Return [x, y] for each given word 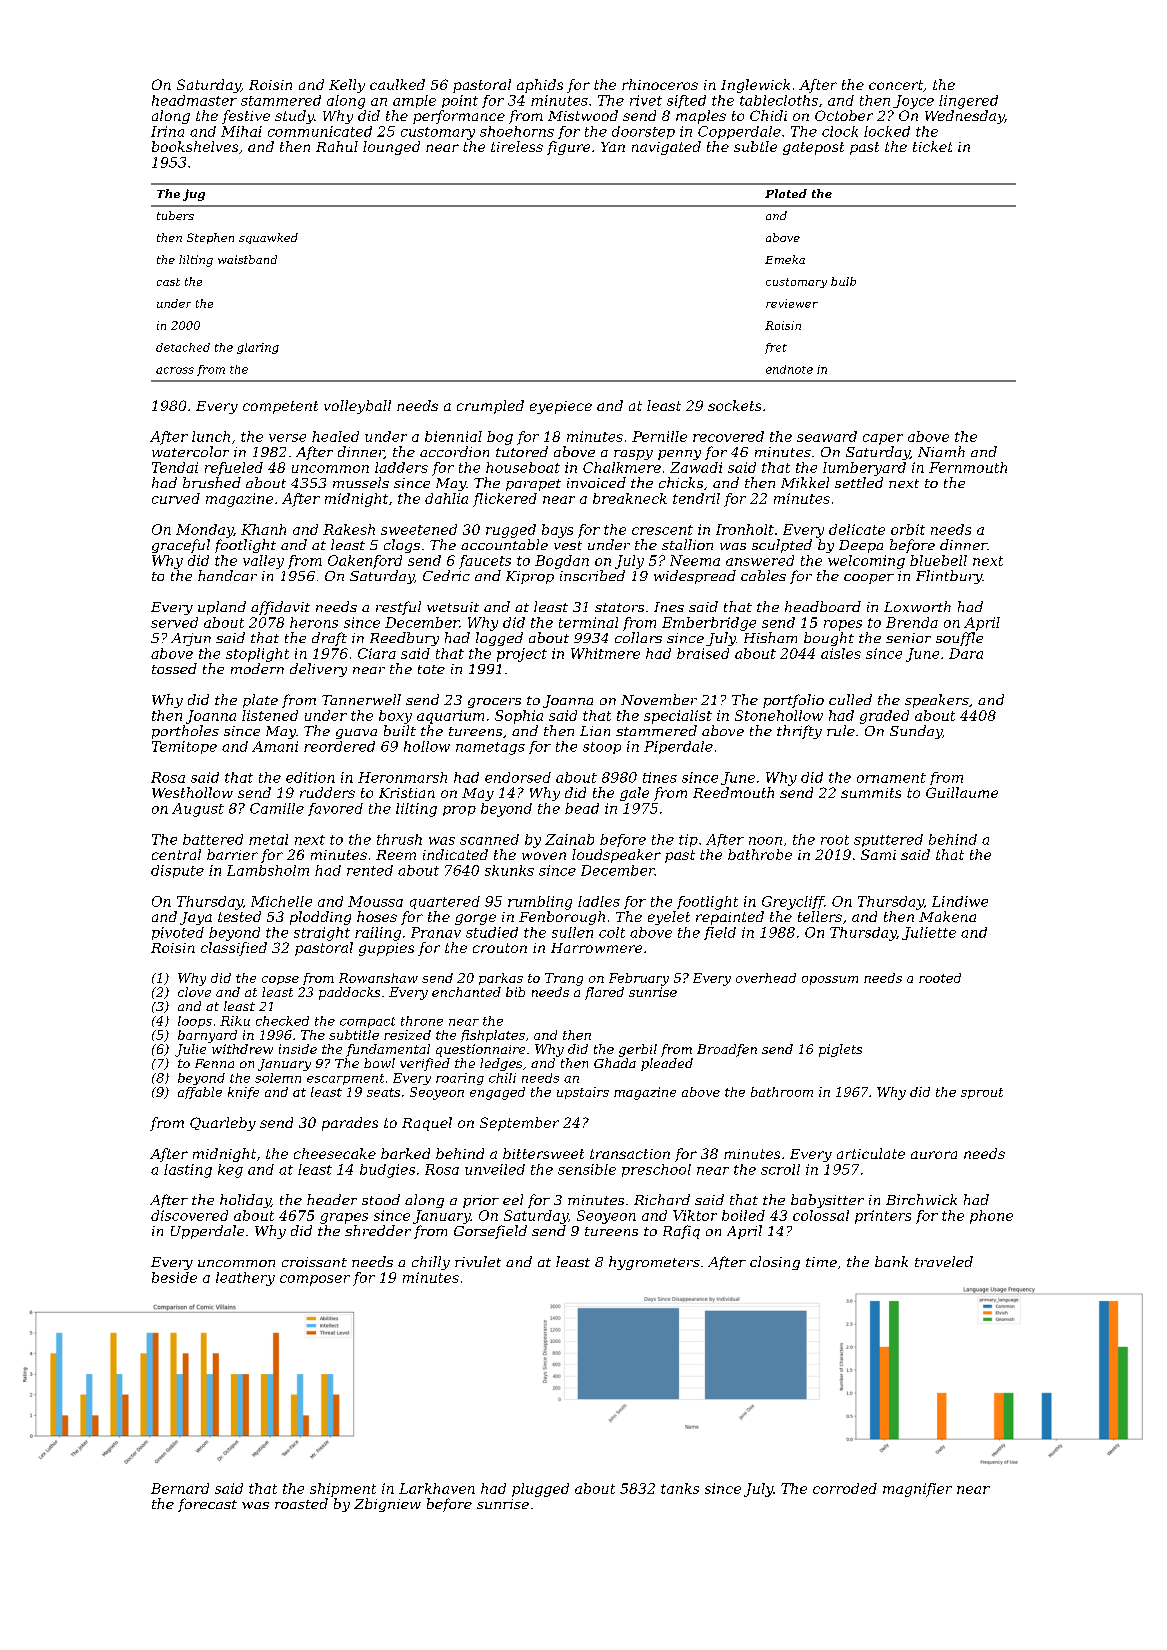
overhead [766, 978]
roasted [301, 1503]
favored [335, 809]
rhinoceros [660, 84]
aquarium [450, 717]
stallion [687, 544]
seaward [827, 436]
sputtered [888, 840]
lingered [968, 102]
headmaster [194, 100]
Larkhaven [437, 1488]
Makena [947, 916]
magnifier [917, 1490]
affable [200, 1093]
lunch [211, 436]
